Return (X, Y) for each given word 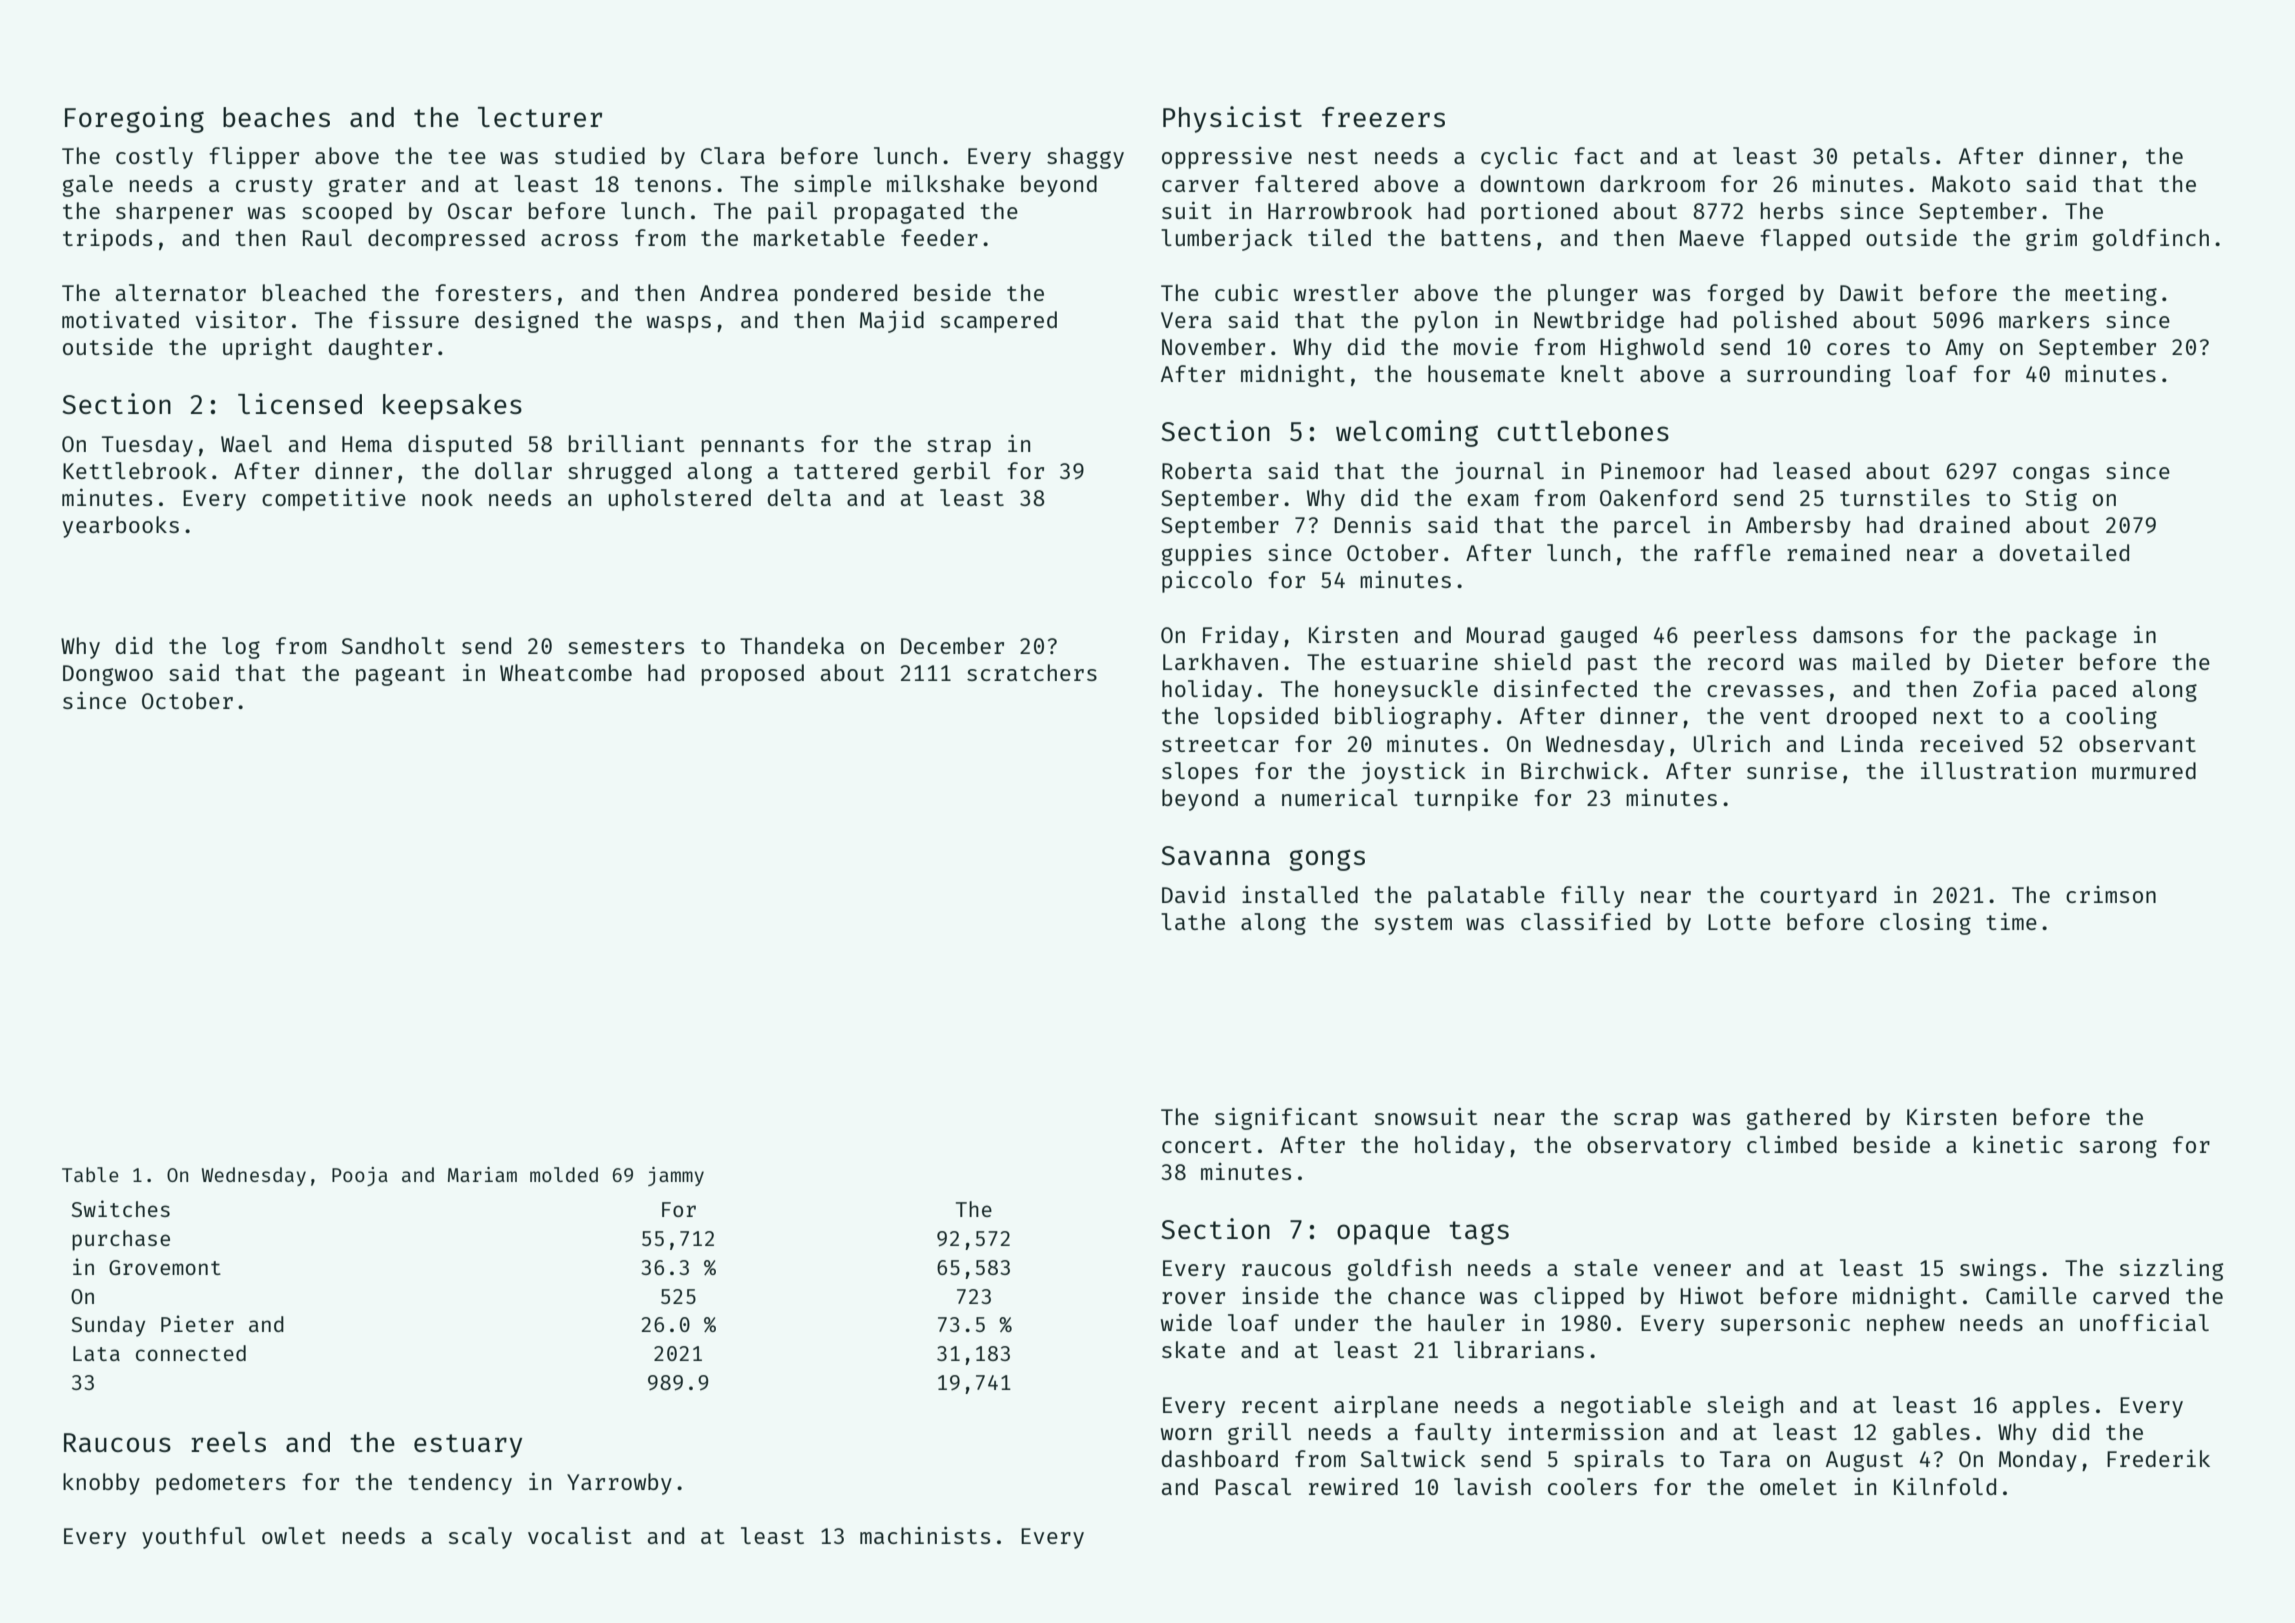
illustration (1998, 770)
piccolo (1207, 581)
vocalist (580, 1535)
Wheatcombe (566, 672)
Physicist (1232, 119)
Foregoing (134, 119)
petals (1892, 158)
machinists (925, 1535)
